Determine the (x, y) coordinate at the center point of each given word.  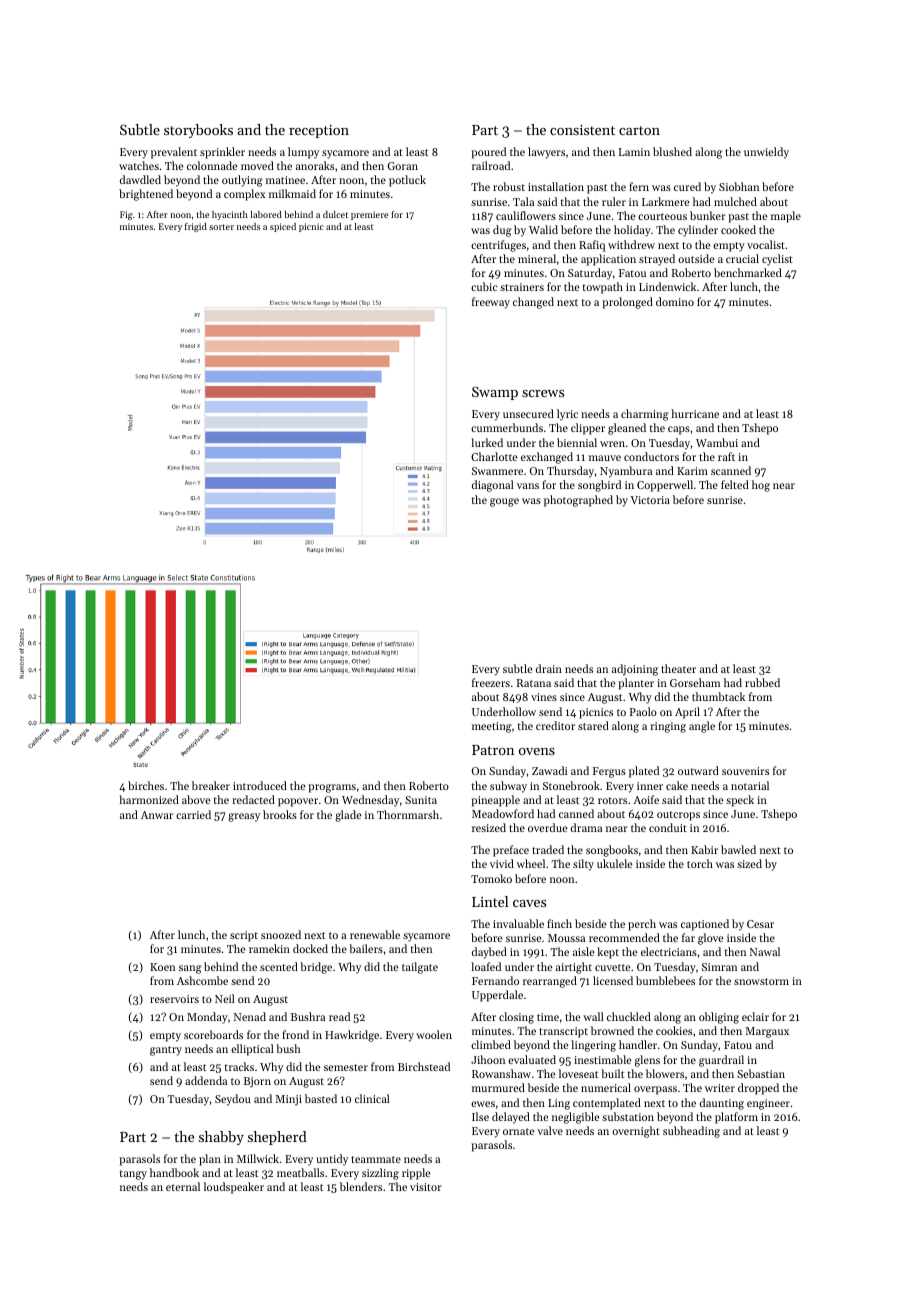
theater (678, 668)
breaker (211, 785)
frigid (196, 227)
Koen (162, 967)
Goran (403, 166)
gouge (504, 502)
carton (639, 130)
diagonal (493, 486)
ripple (416, 1174)
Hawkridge (352, 1036)
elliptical (252, 1050)
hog (761, 486)
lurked (487, 442)
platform (736, 1118)
